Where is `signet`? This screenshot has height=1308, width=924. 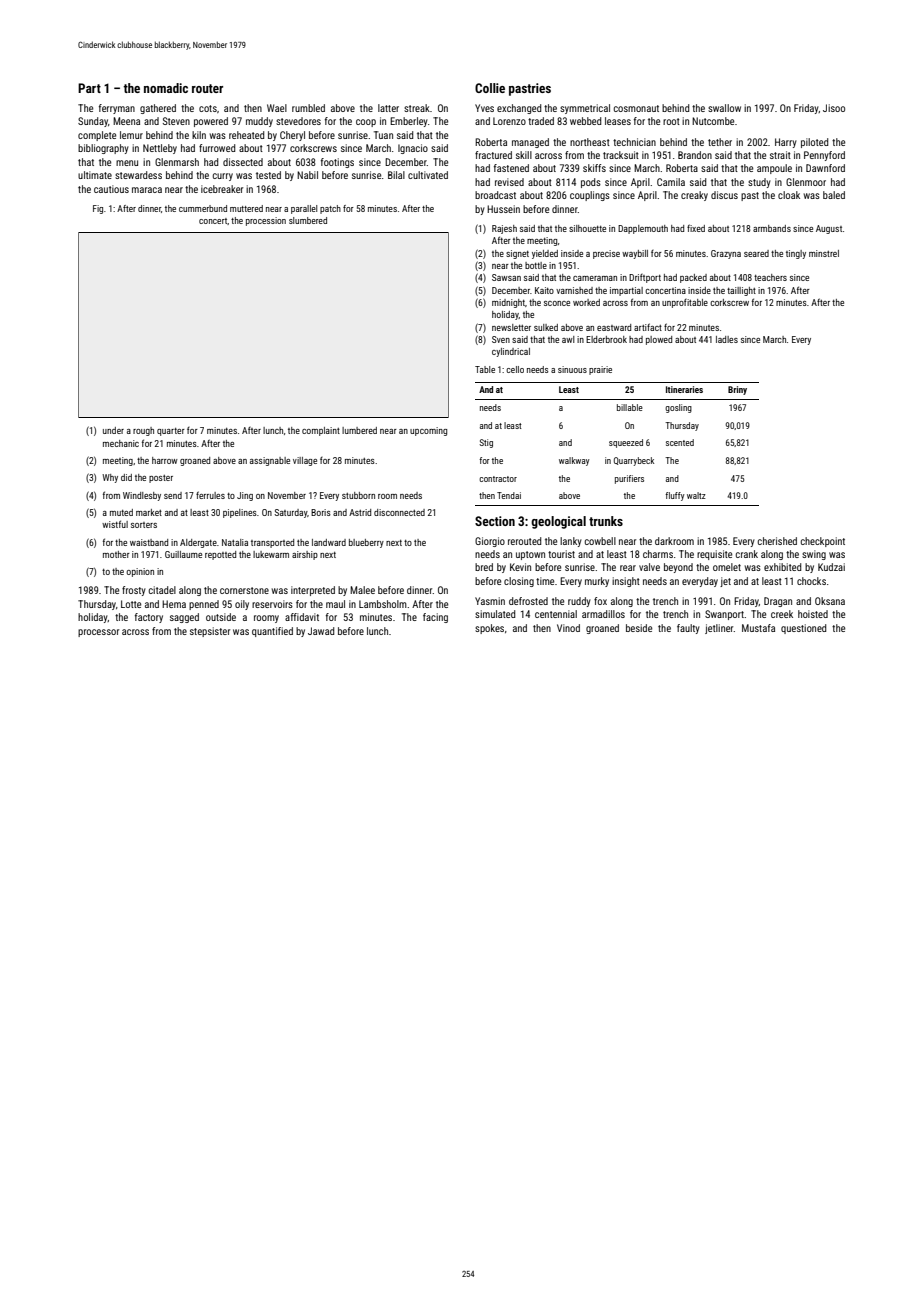 signet is located at coordinates (517, 254).
